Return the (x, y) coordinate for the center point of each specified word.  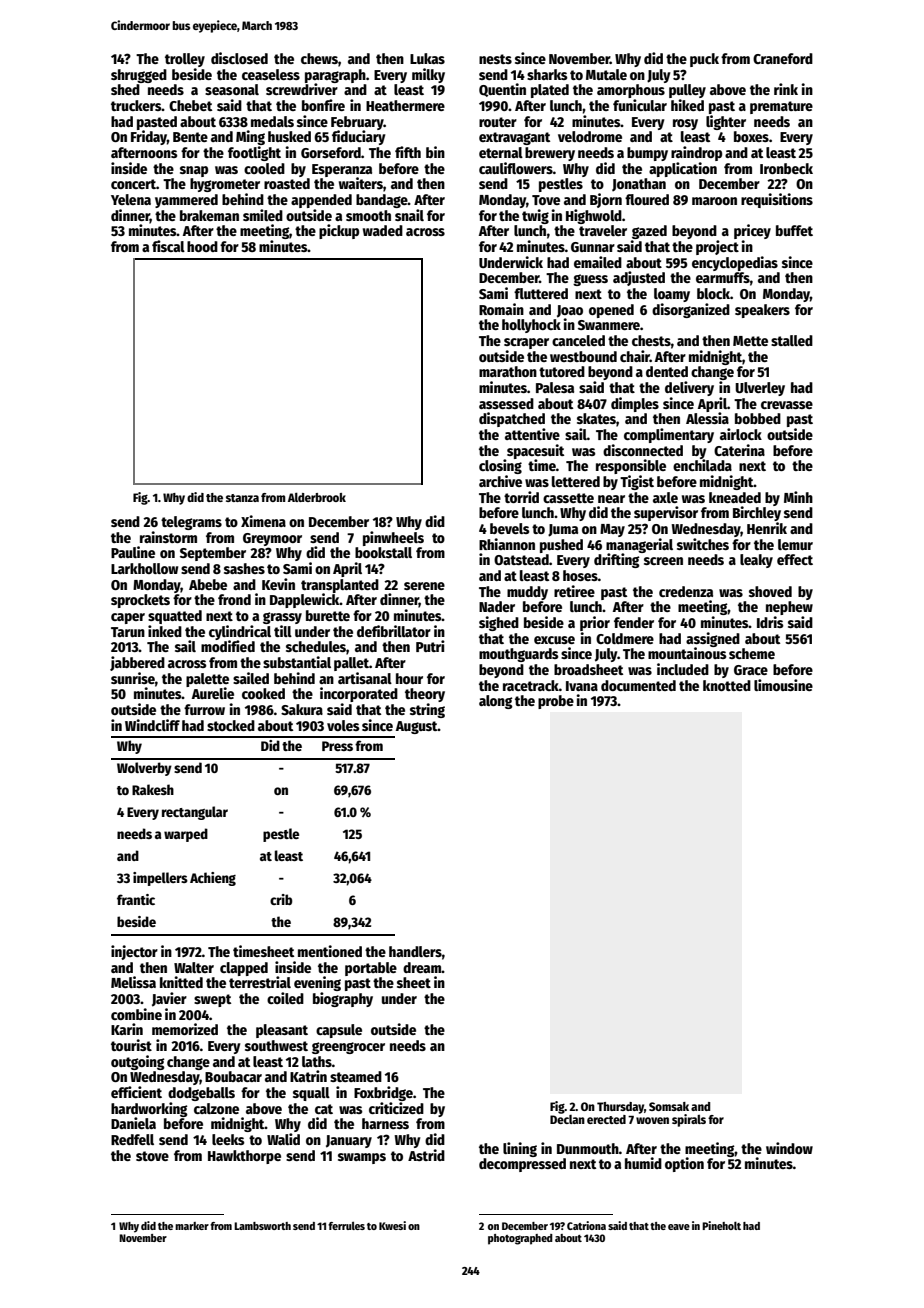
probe (556, 702)
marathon (508, 371)
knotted (727, 685)
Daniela (133, 1123)
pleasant (282, 1031)
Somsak (669, 1106)
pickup (339, 231)
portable (371, 969)
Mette (750, 341)
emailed (598, 262)
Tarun (128, 632)
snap (194, 171)
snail (409, 215)
